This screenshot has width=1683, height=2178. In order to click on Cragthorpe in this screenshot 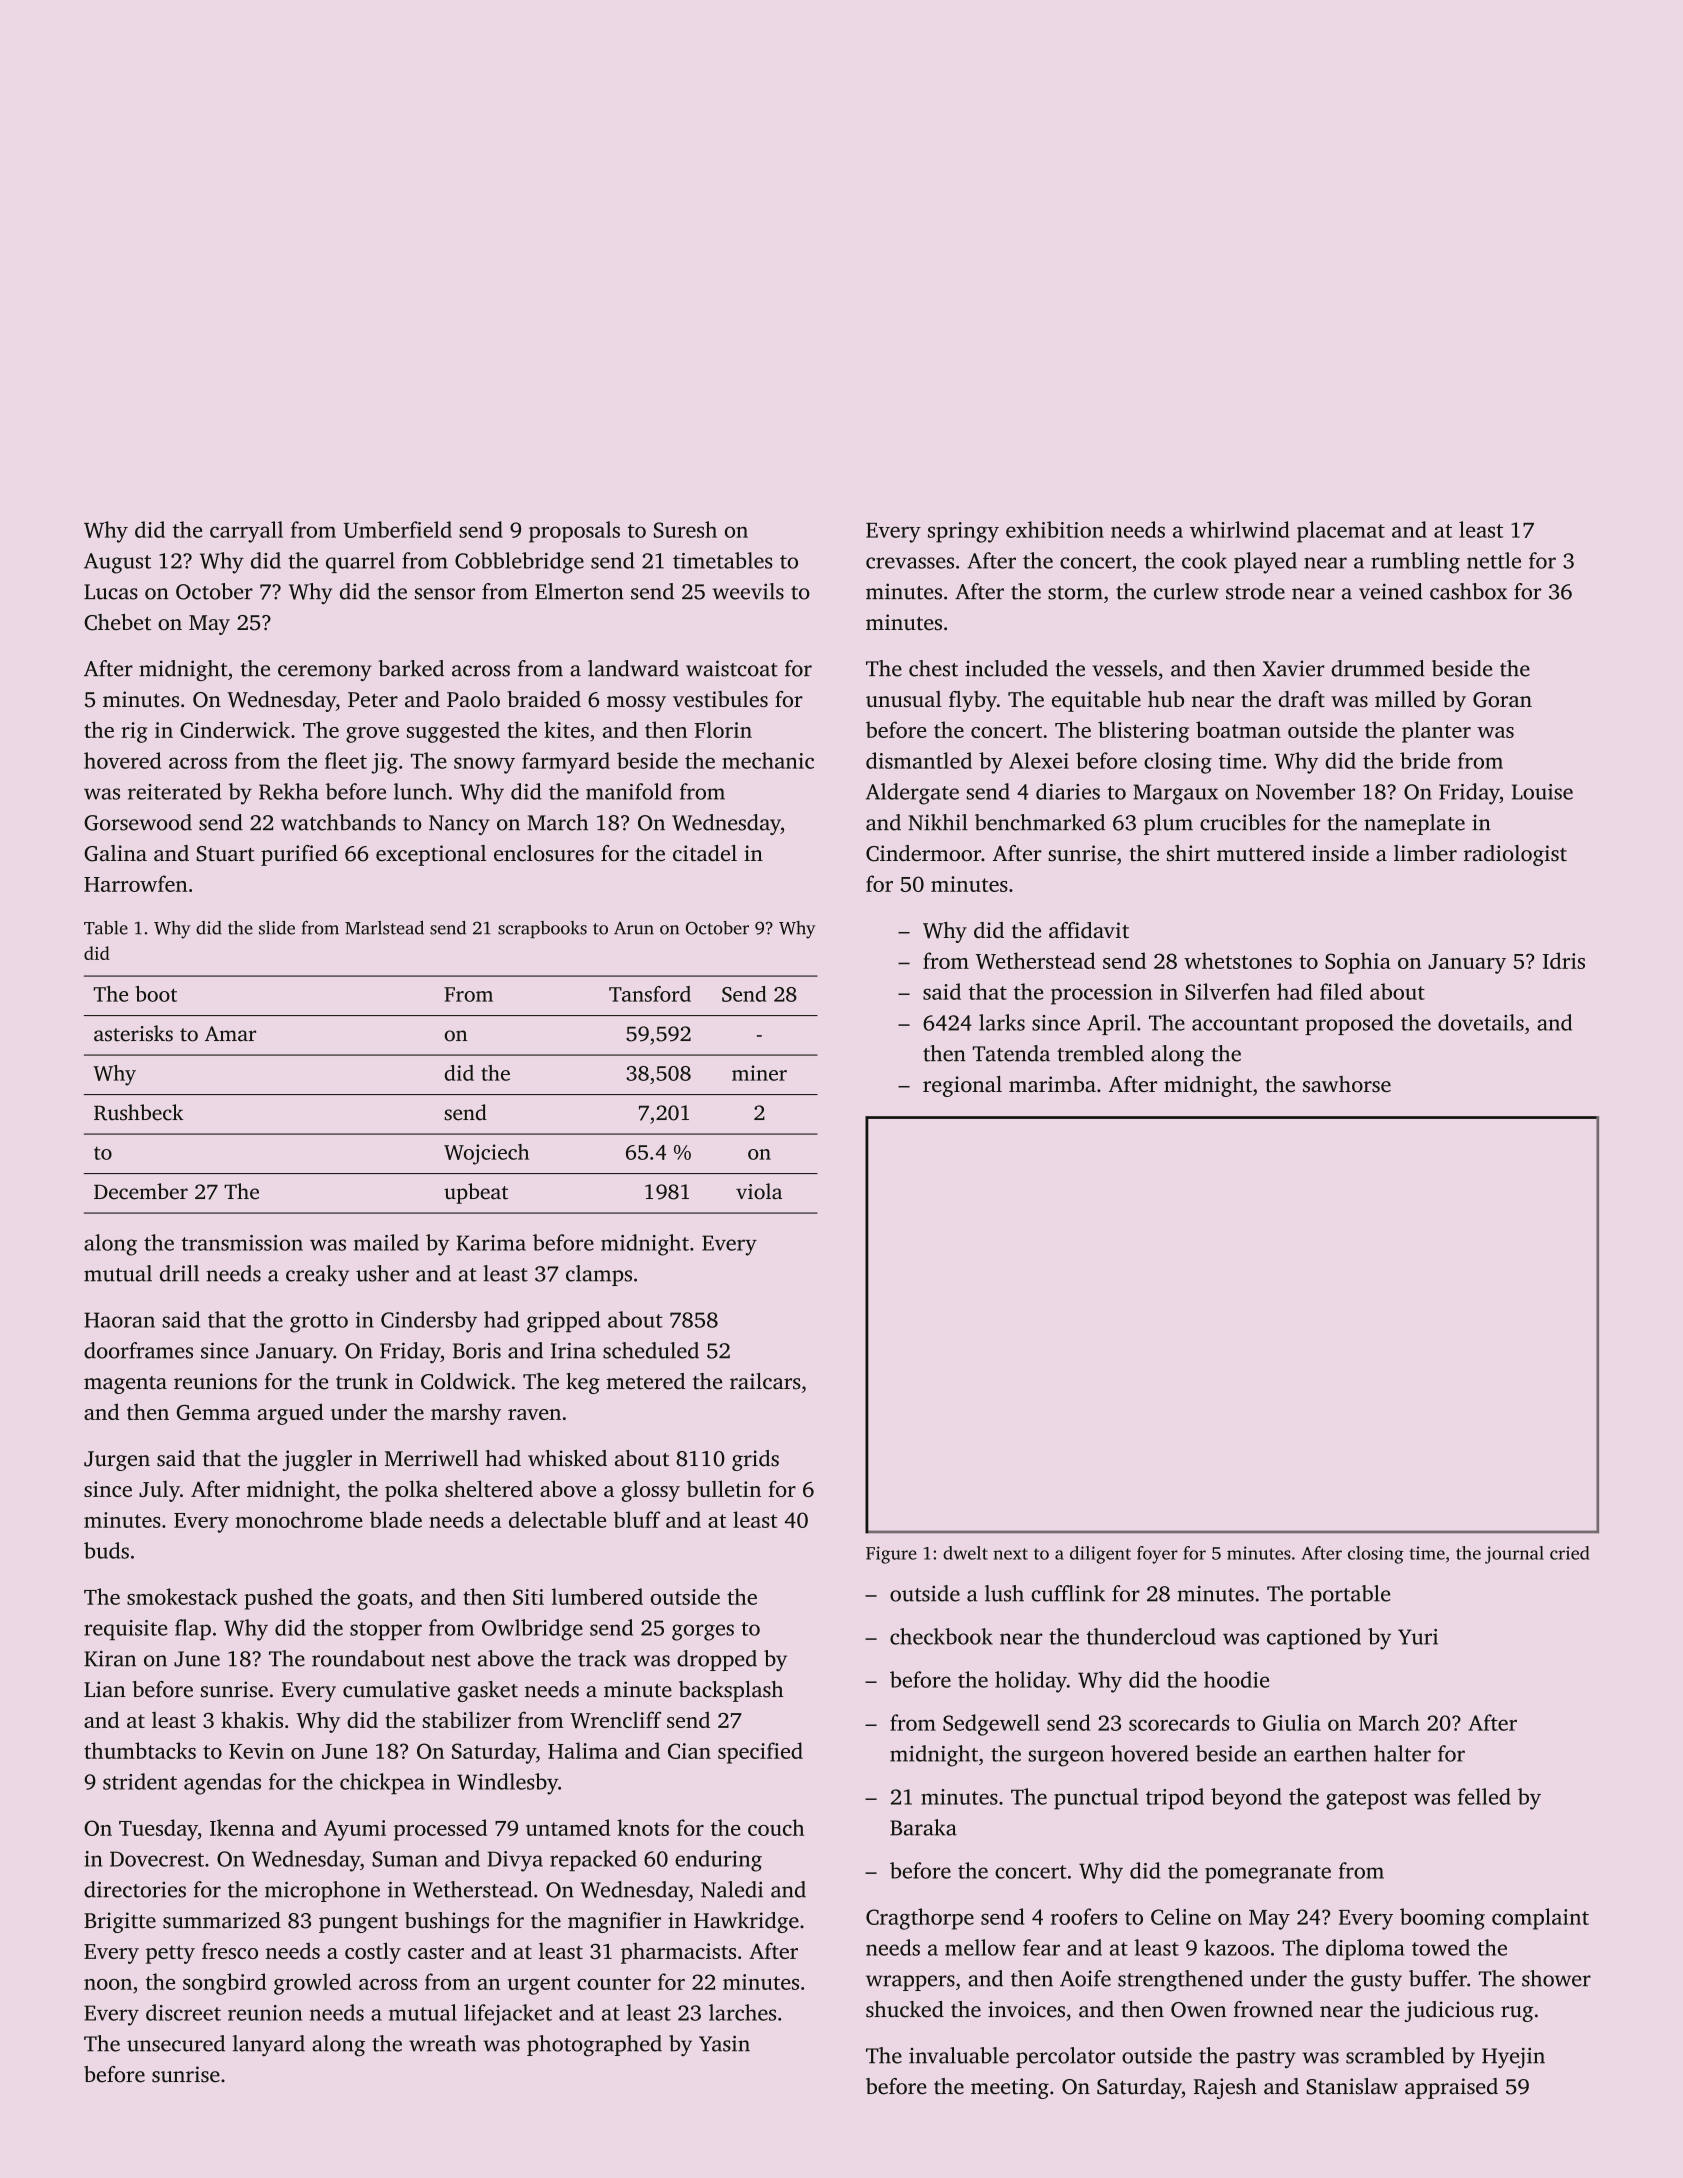, I will do `click(920, 1919)`.
